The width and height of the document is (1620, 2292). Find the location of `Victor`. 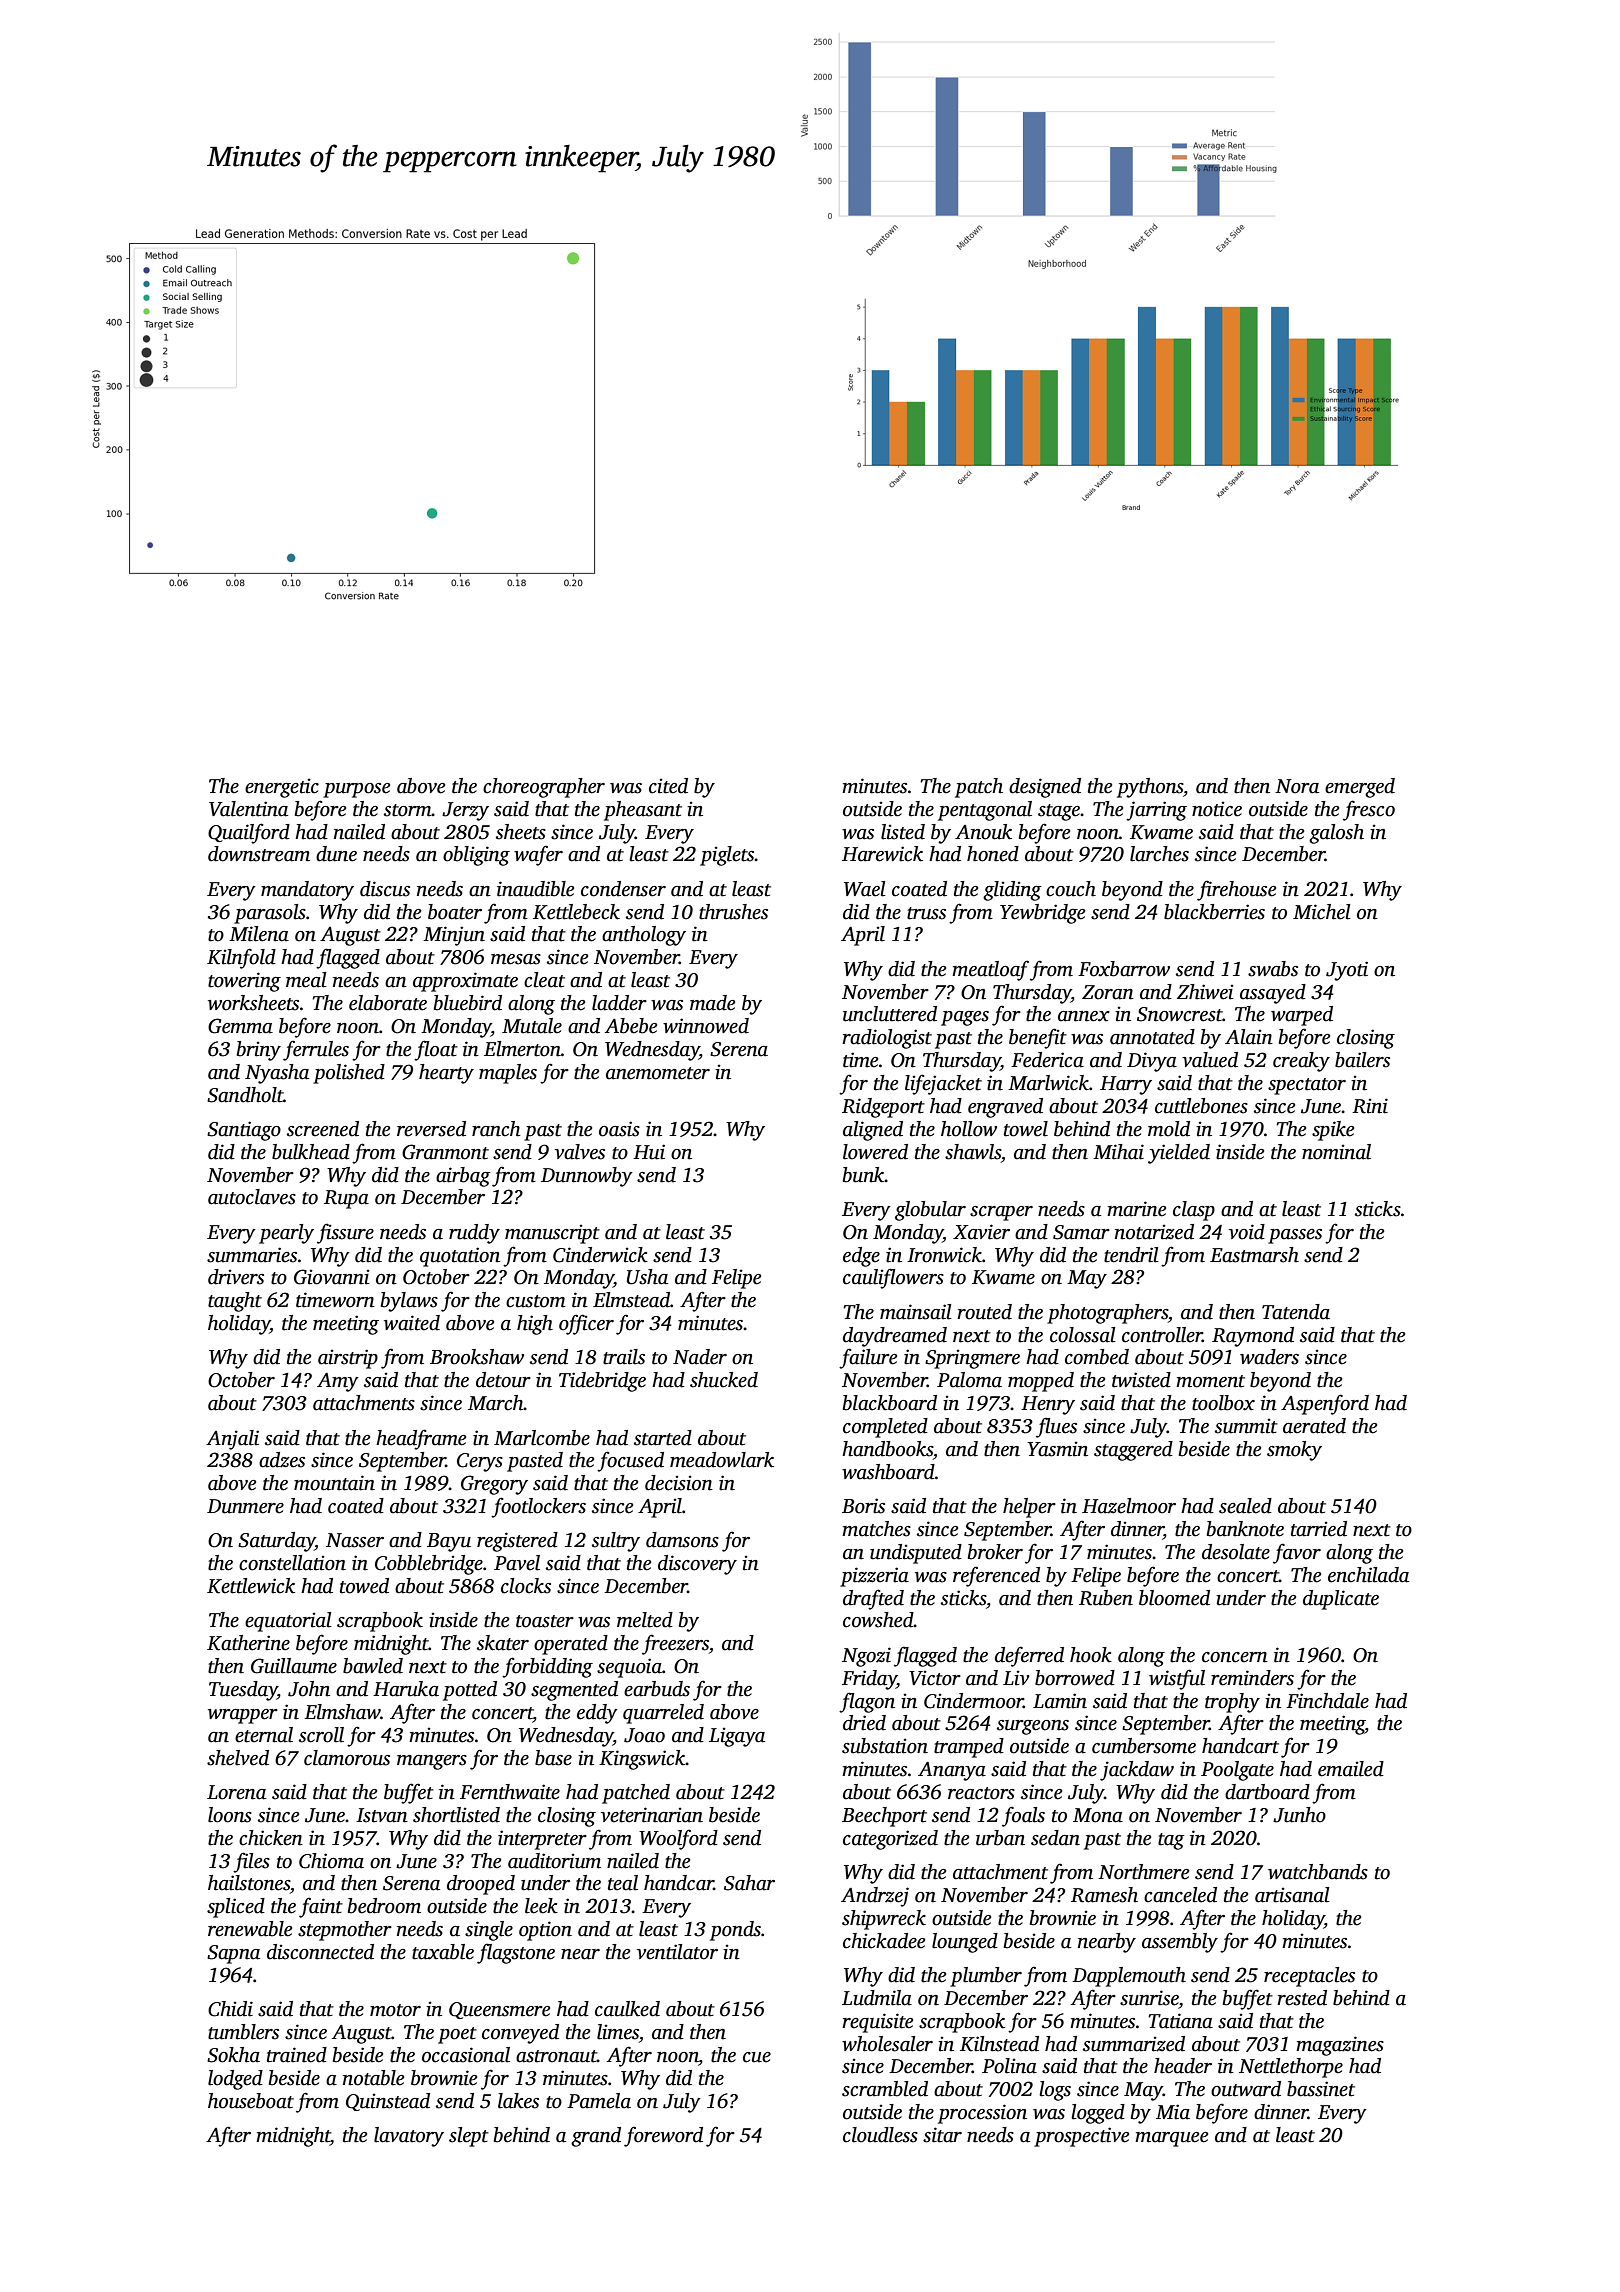

Victor is located at coordinates (935, 1678).
